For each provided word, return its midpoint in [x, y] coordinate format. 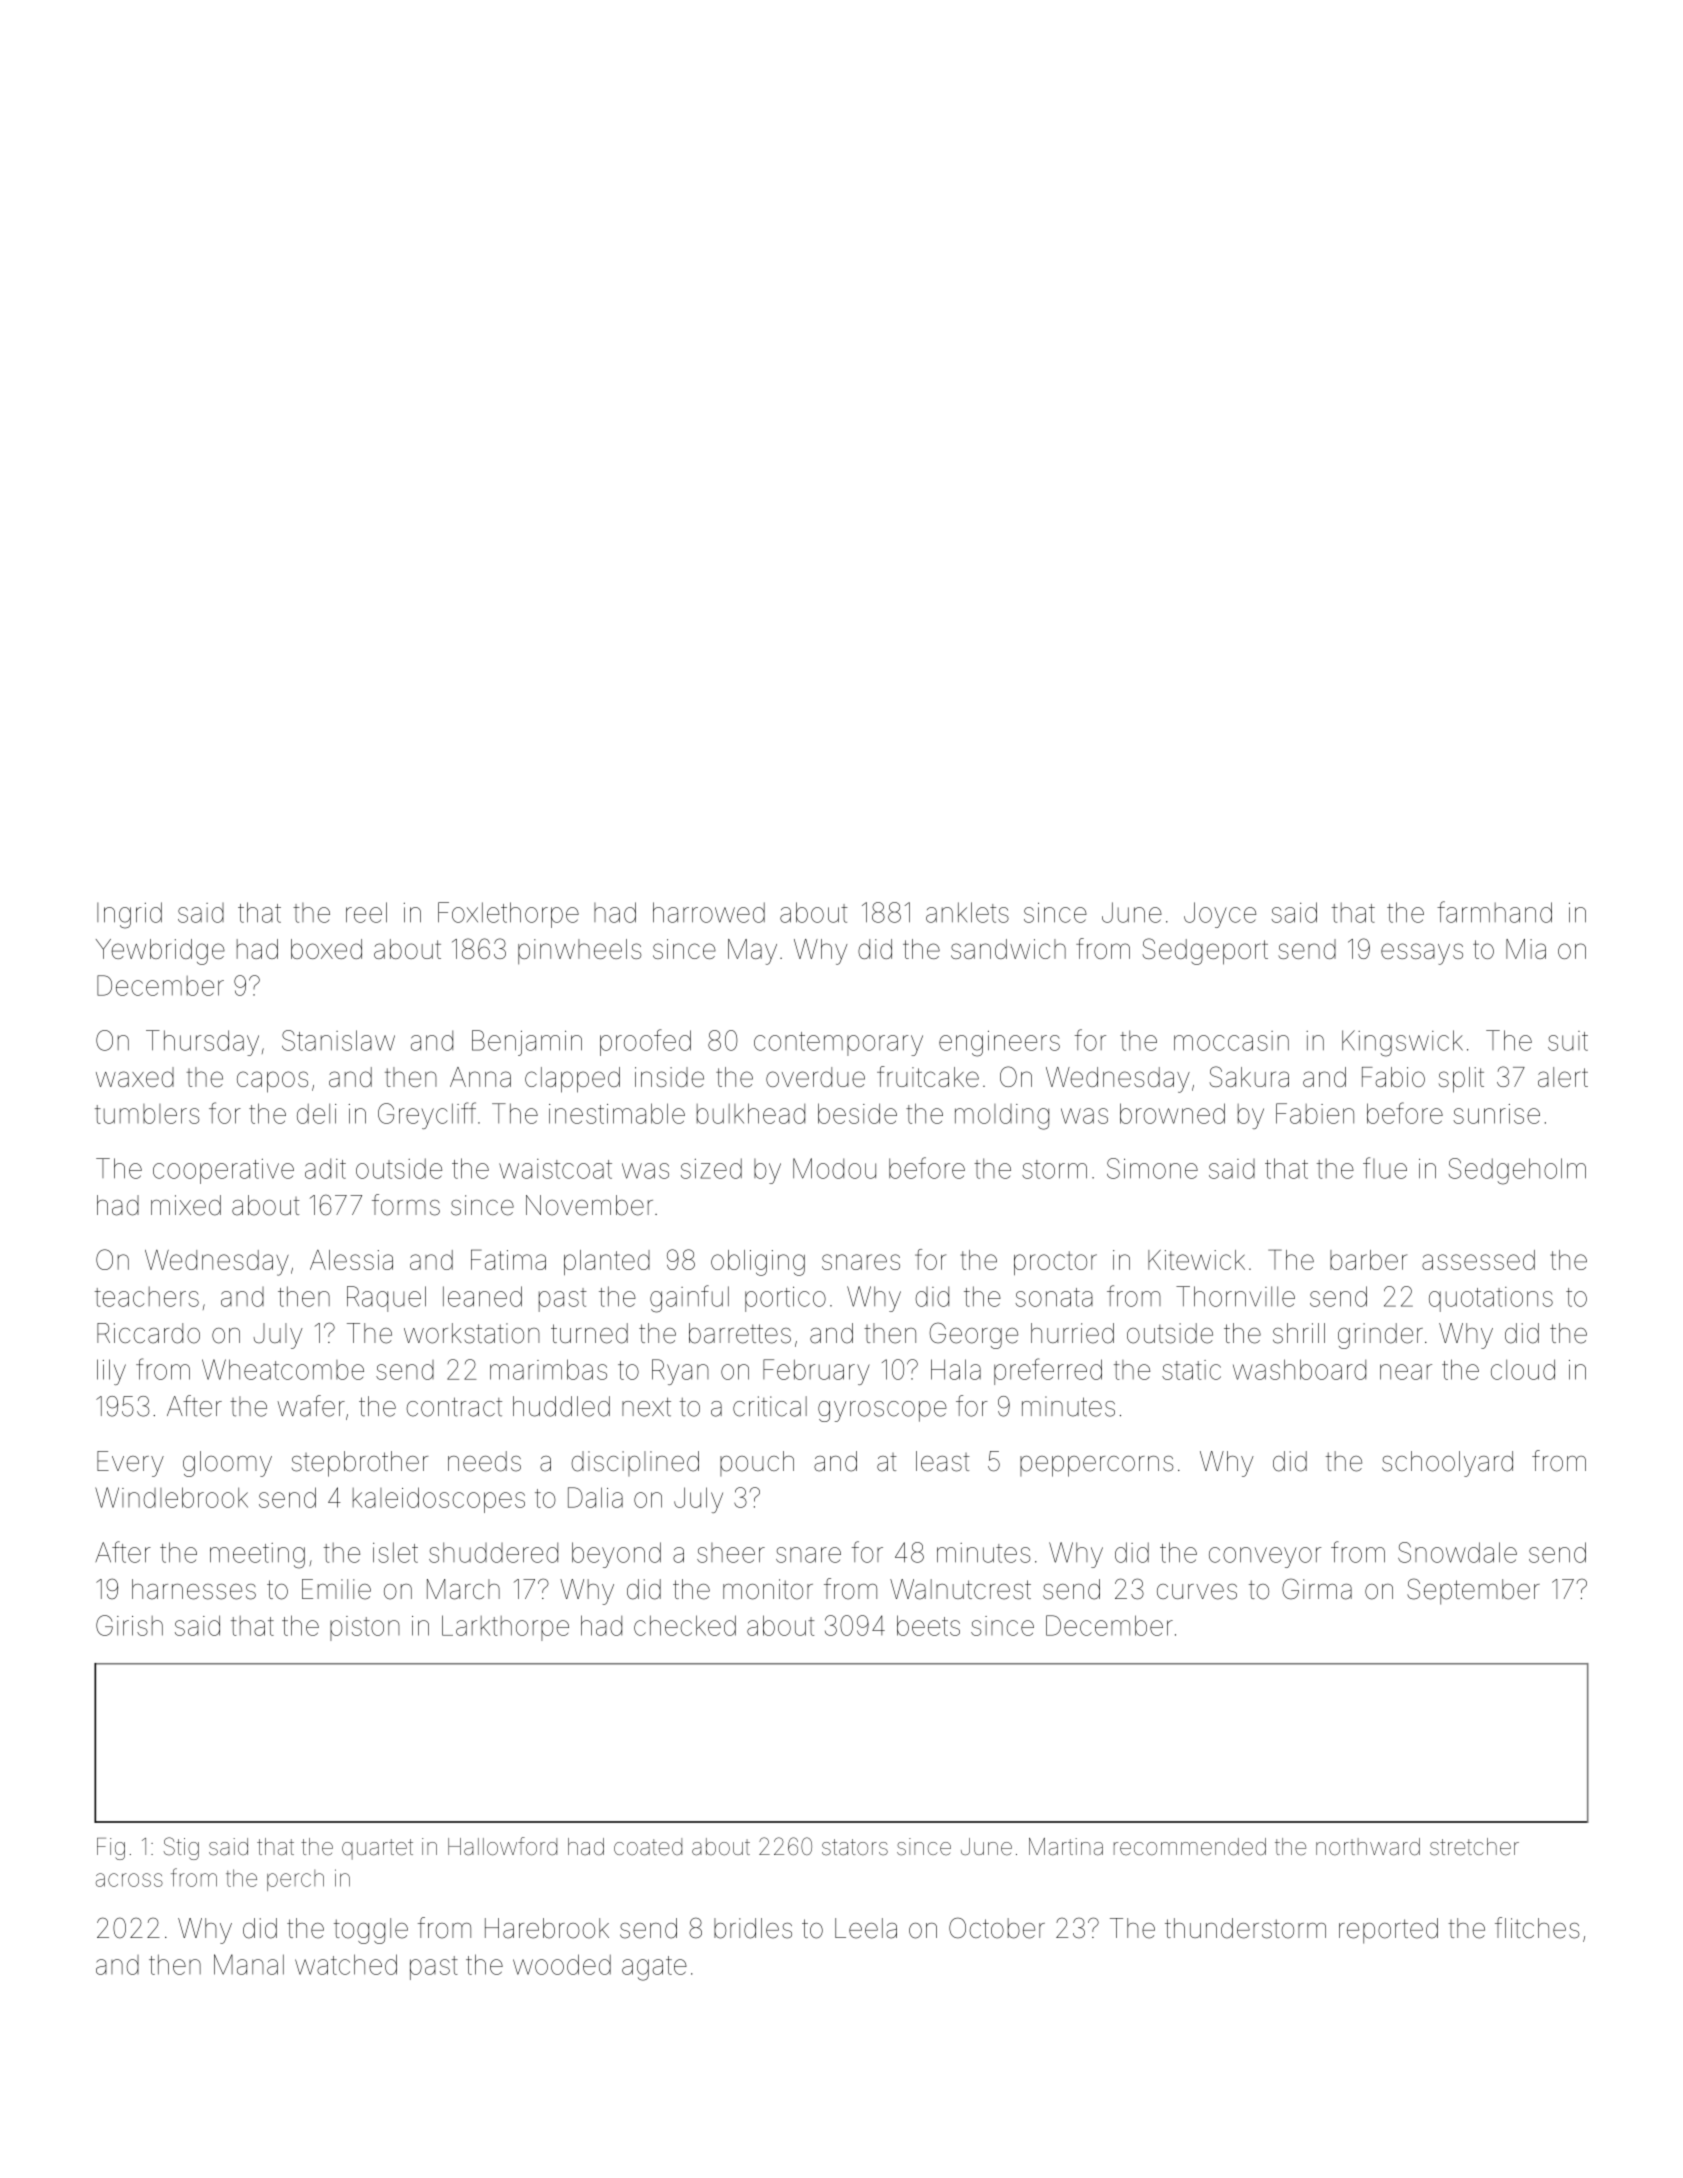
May [752, 952]
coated [648, 1847]
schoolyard [1447, 1464]
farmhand [1494, 912]
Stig [181, 1848]
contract [454, 1407]
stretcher [1474, 1847]
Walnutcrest [960, 1589]
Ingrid [129, 915]
